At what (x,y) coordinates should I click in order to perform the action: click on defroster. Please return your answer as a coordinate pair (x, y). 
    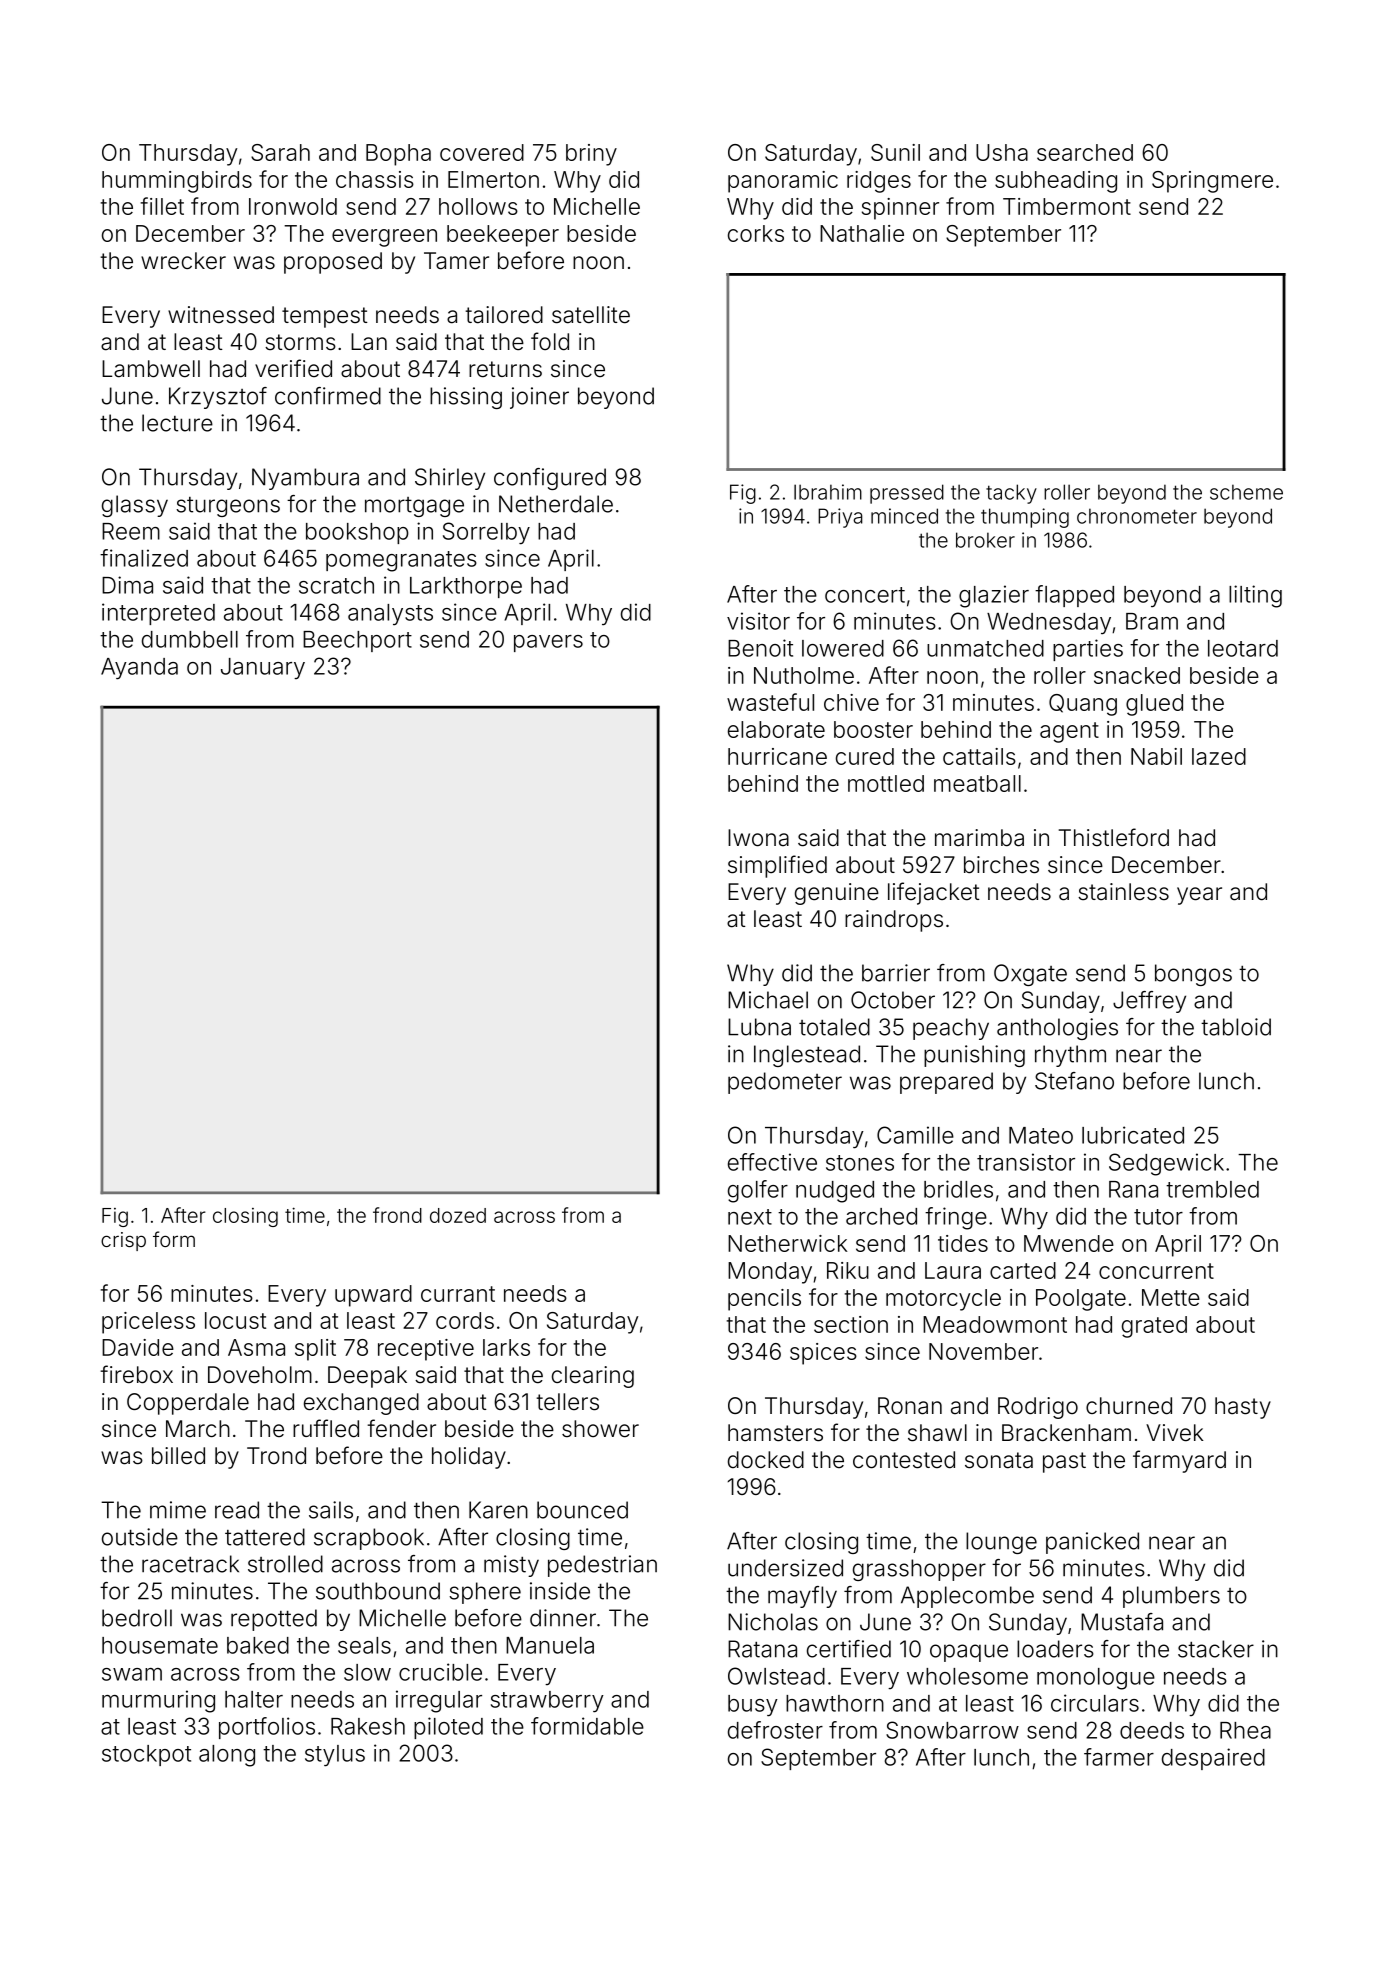
    Looking at the image, I should click on (775, 1730).
